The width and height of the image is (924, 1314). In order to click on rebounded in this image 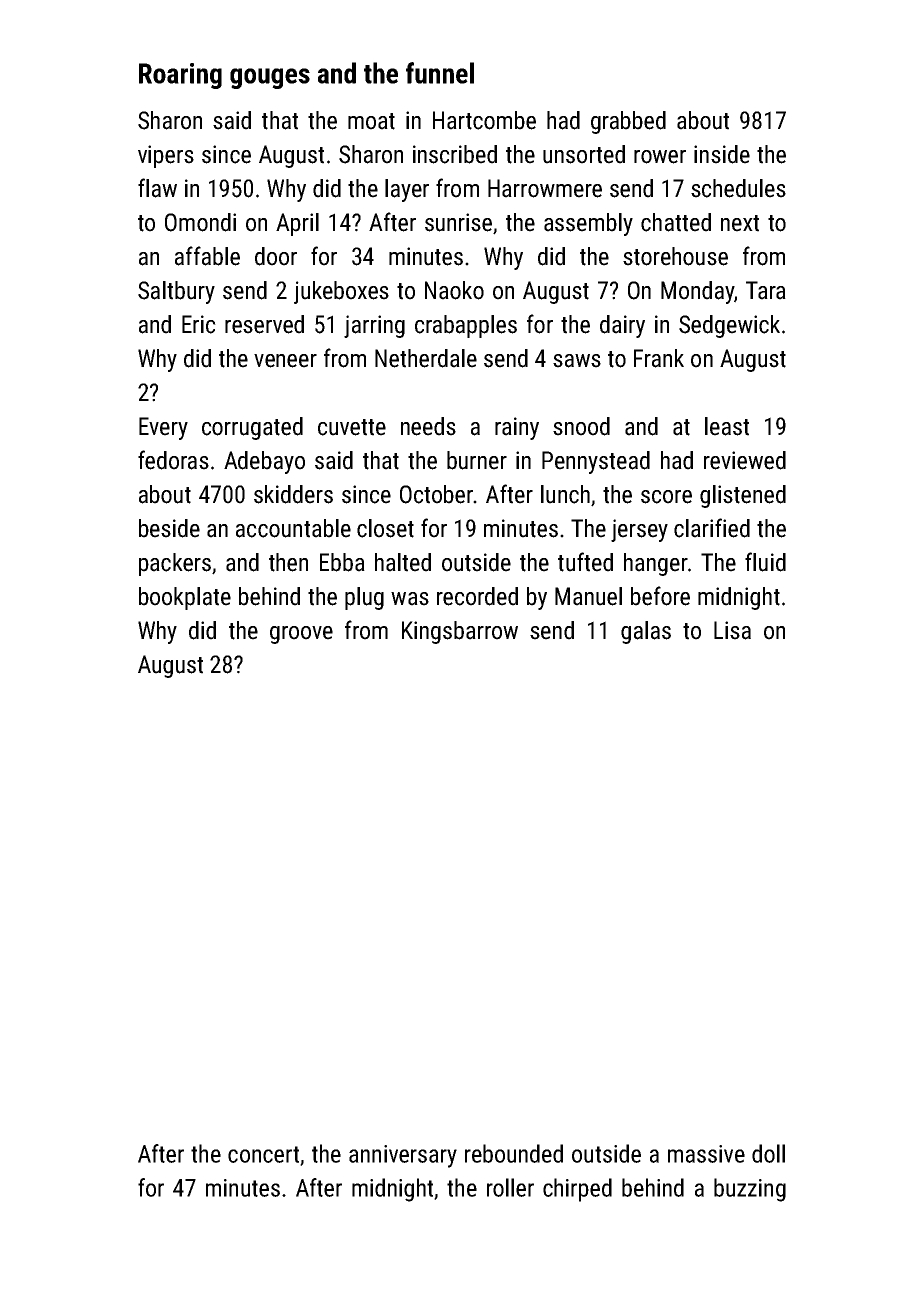, I will do `click(514, 1153)`.
